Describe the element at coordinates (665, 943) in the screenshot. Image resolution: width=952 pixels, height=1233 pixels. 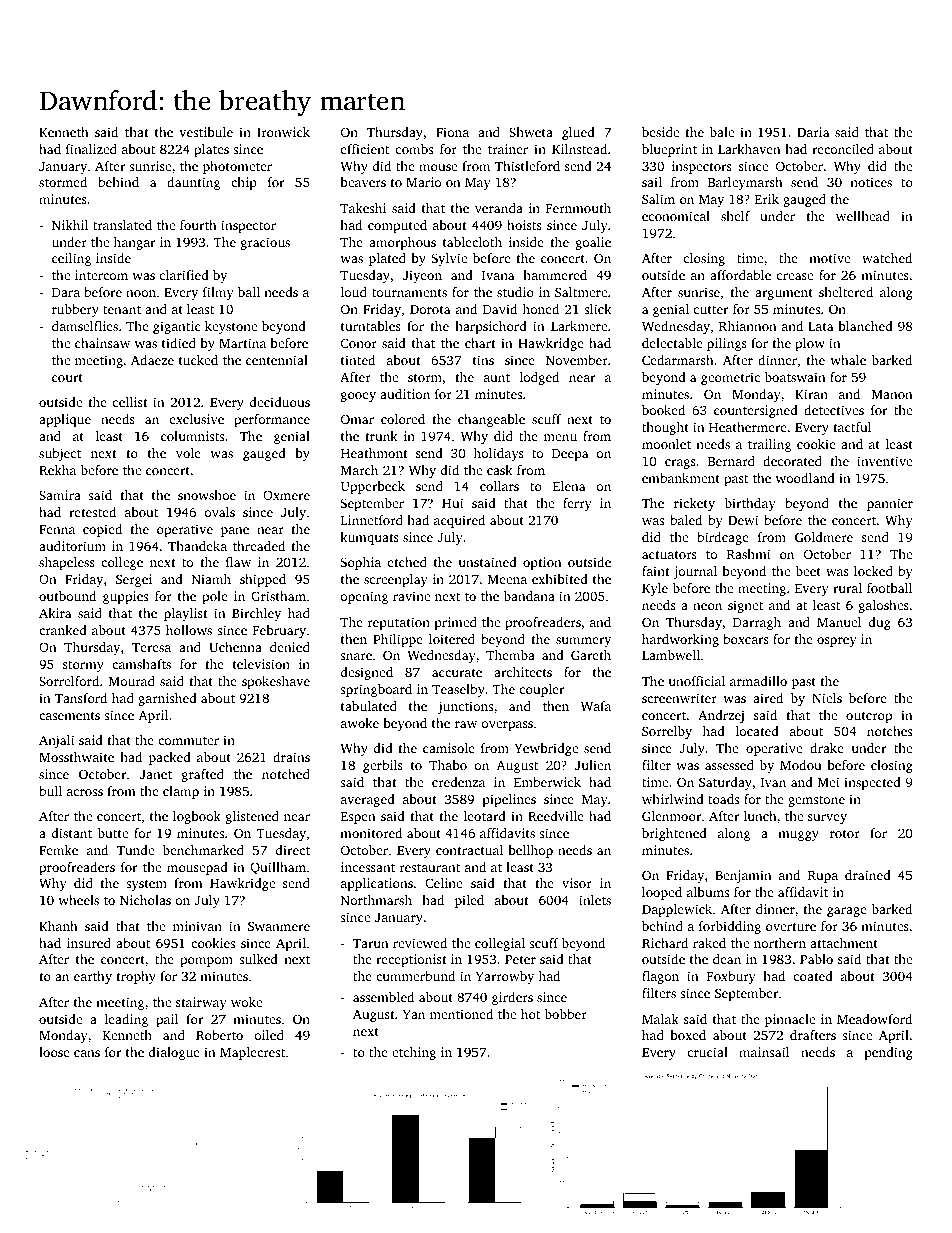
I see `Richard` at that location.
